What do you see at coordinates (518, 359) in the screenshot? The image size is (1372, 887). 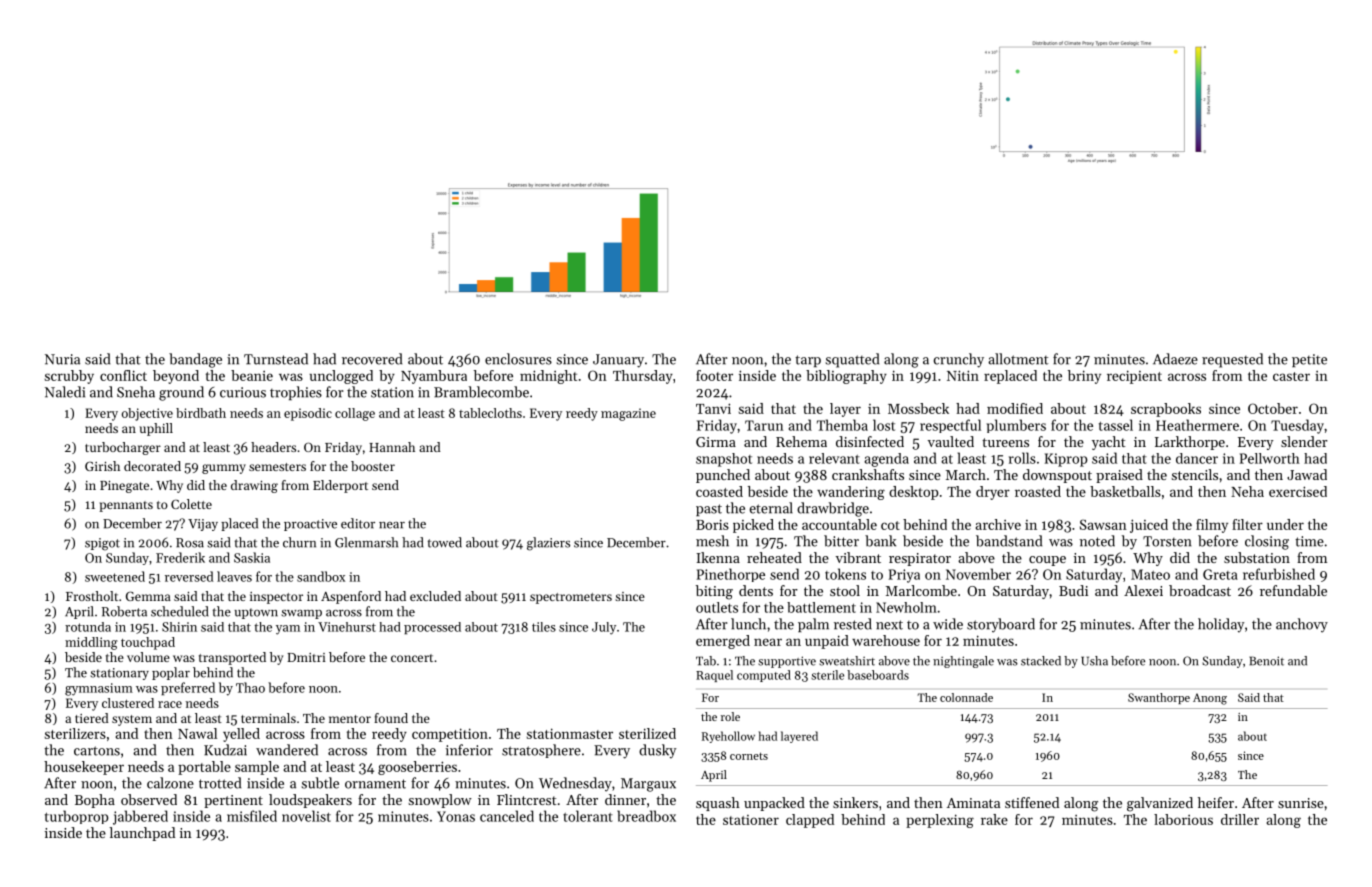 I see `enclosures` at bounding box center [518, 359].
